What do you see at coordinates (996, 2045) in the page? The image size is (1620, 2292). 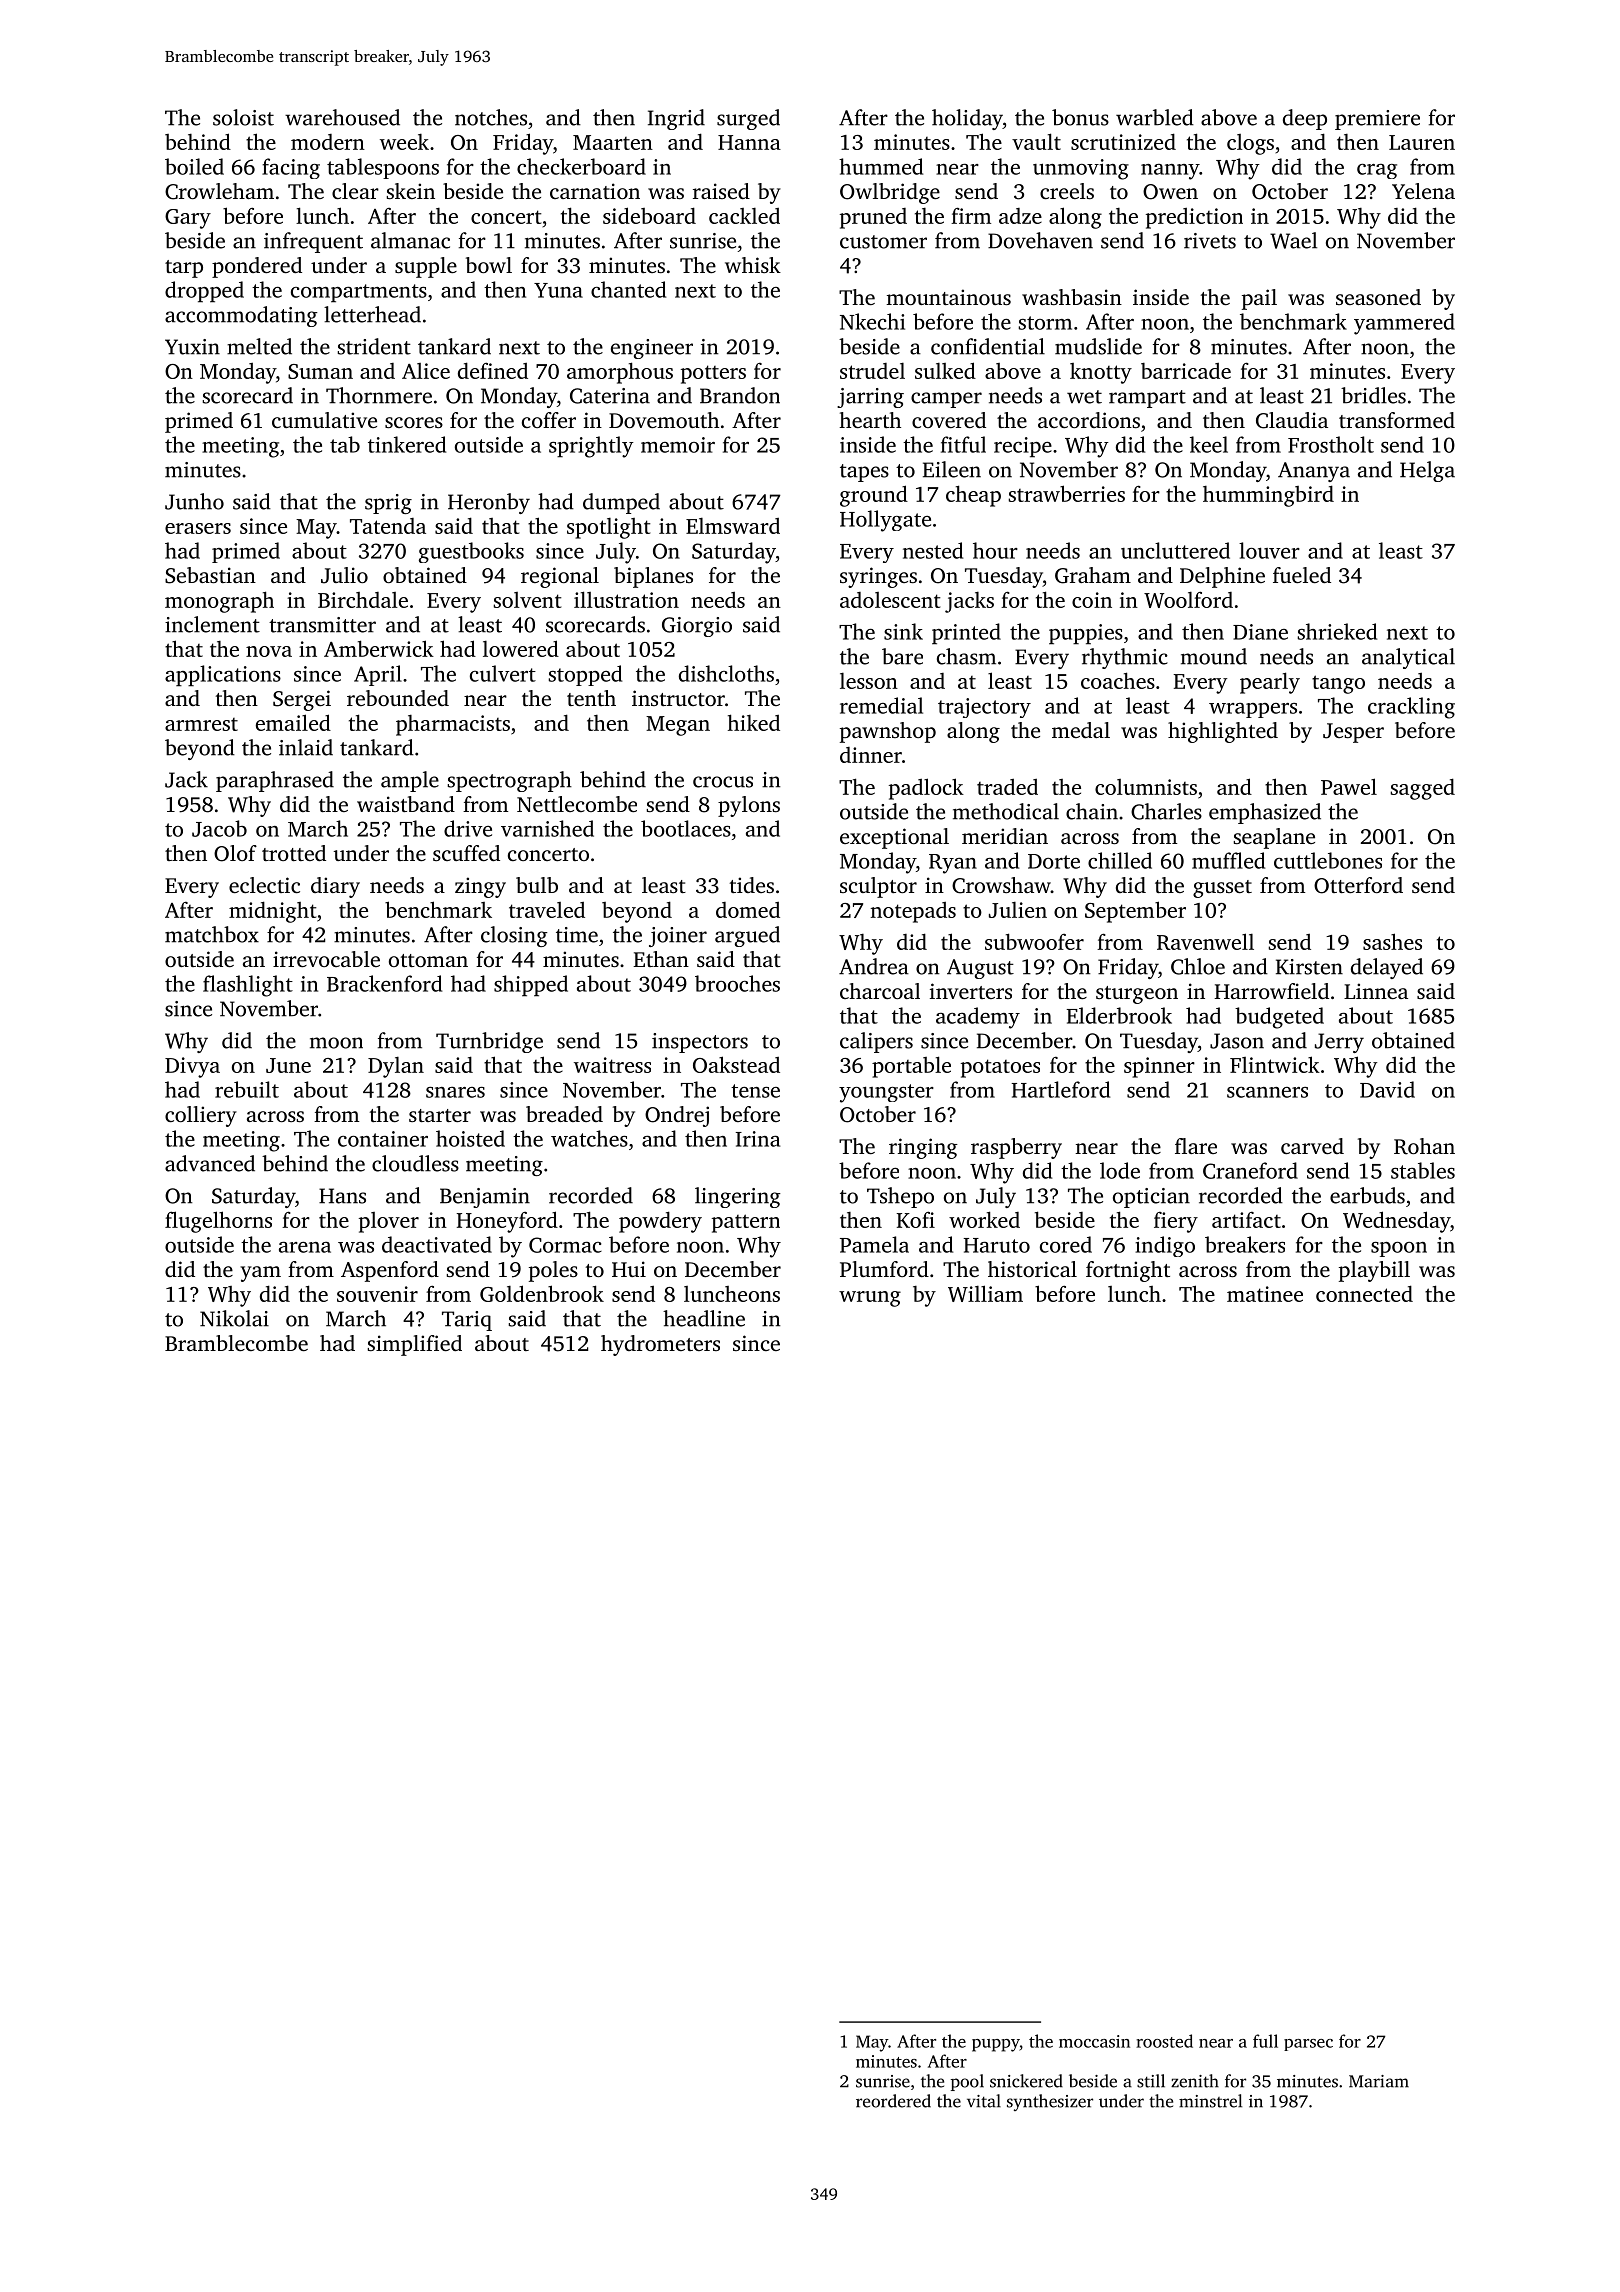 I see `puppy` at bounding box center [996, 2045].
